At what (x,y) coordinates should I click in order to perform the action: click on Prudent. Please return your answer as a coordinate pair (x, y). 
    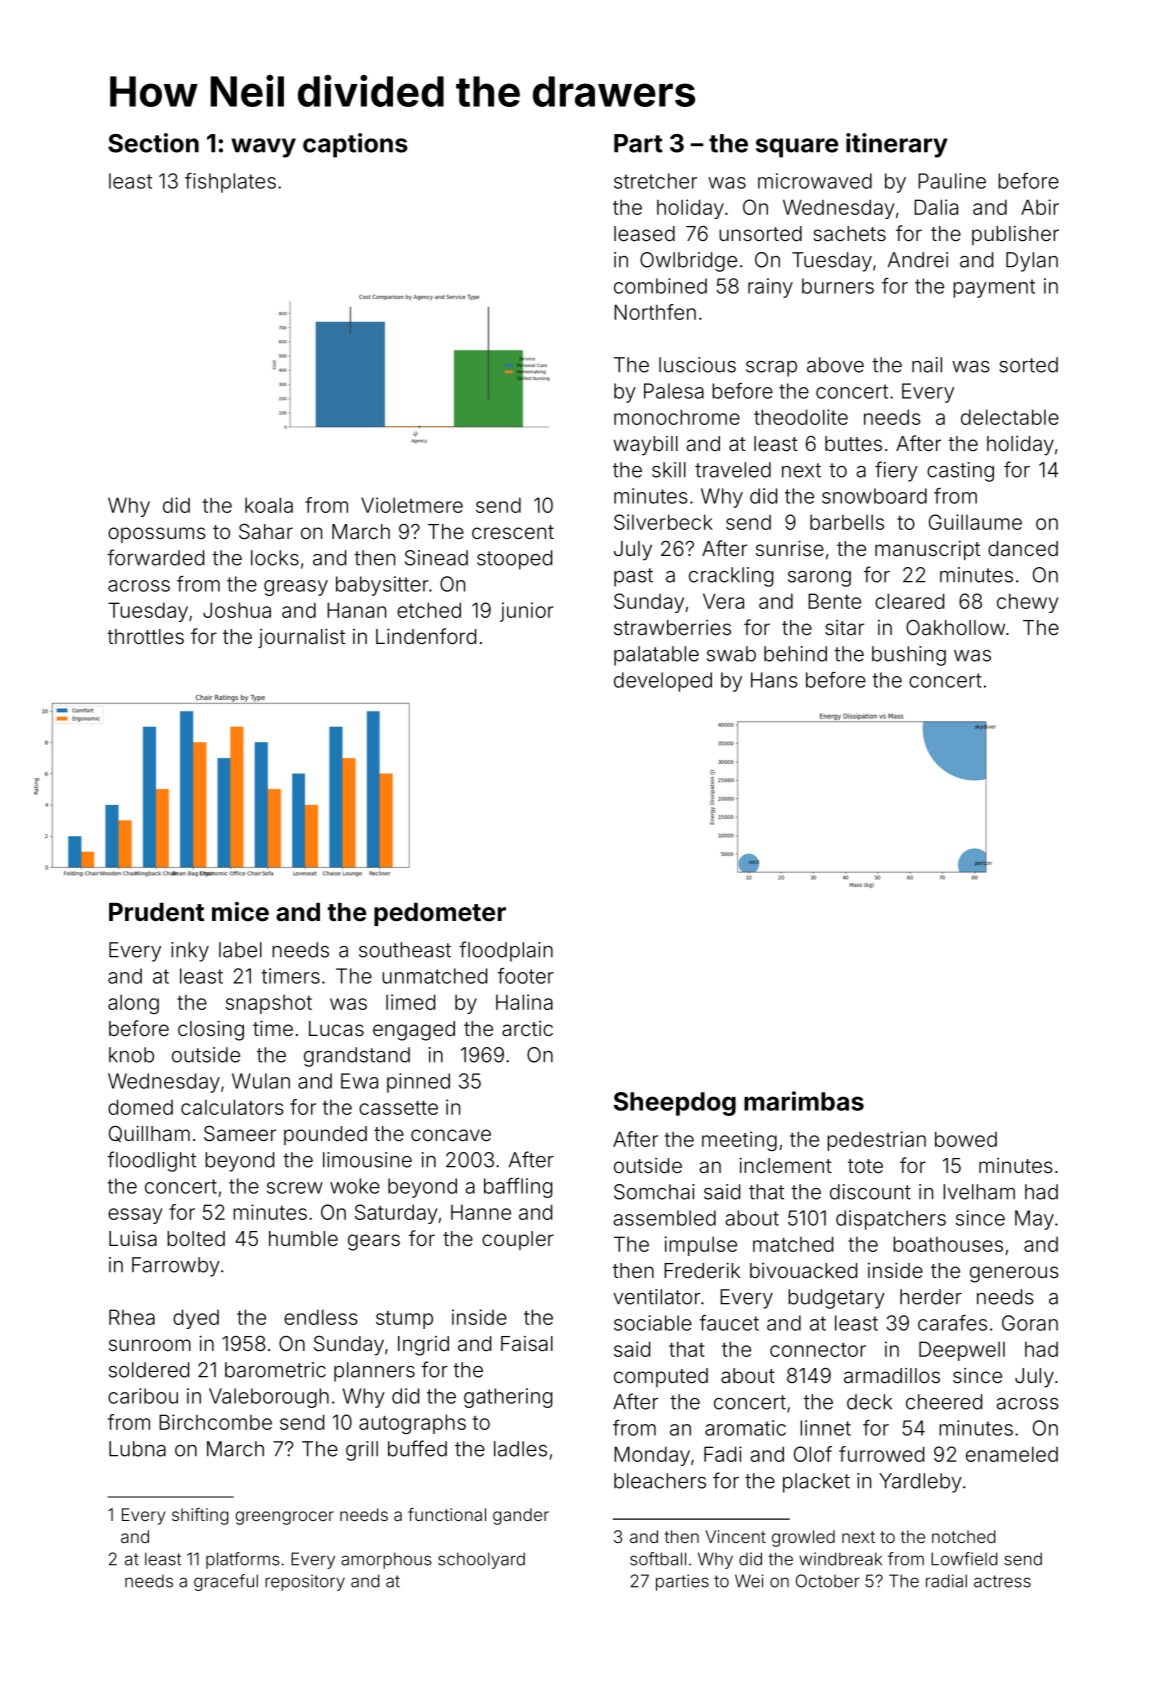
    Looking at the image, I should click on (156, 912).
